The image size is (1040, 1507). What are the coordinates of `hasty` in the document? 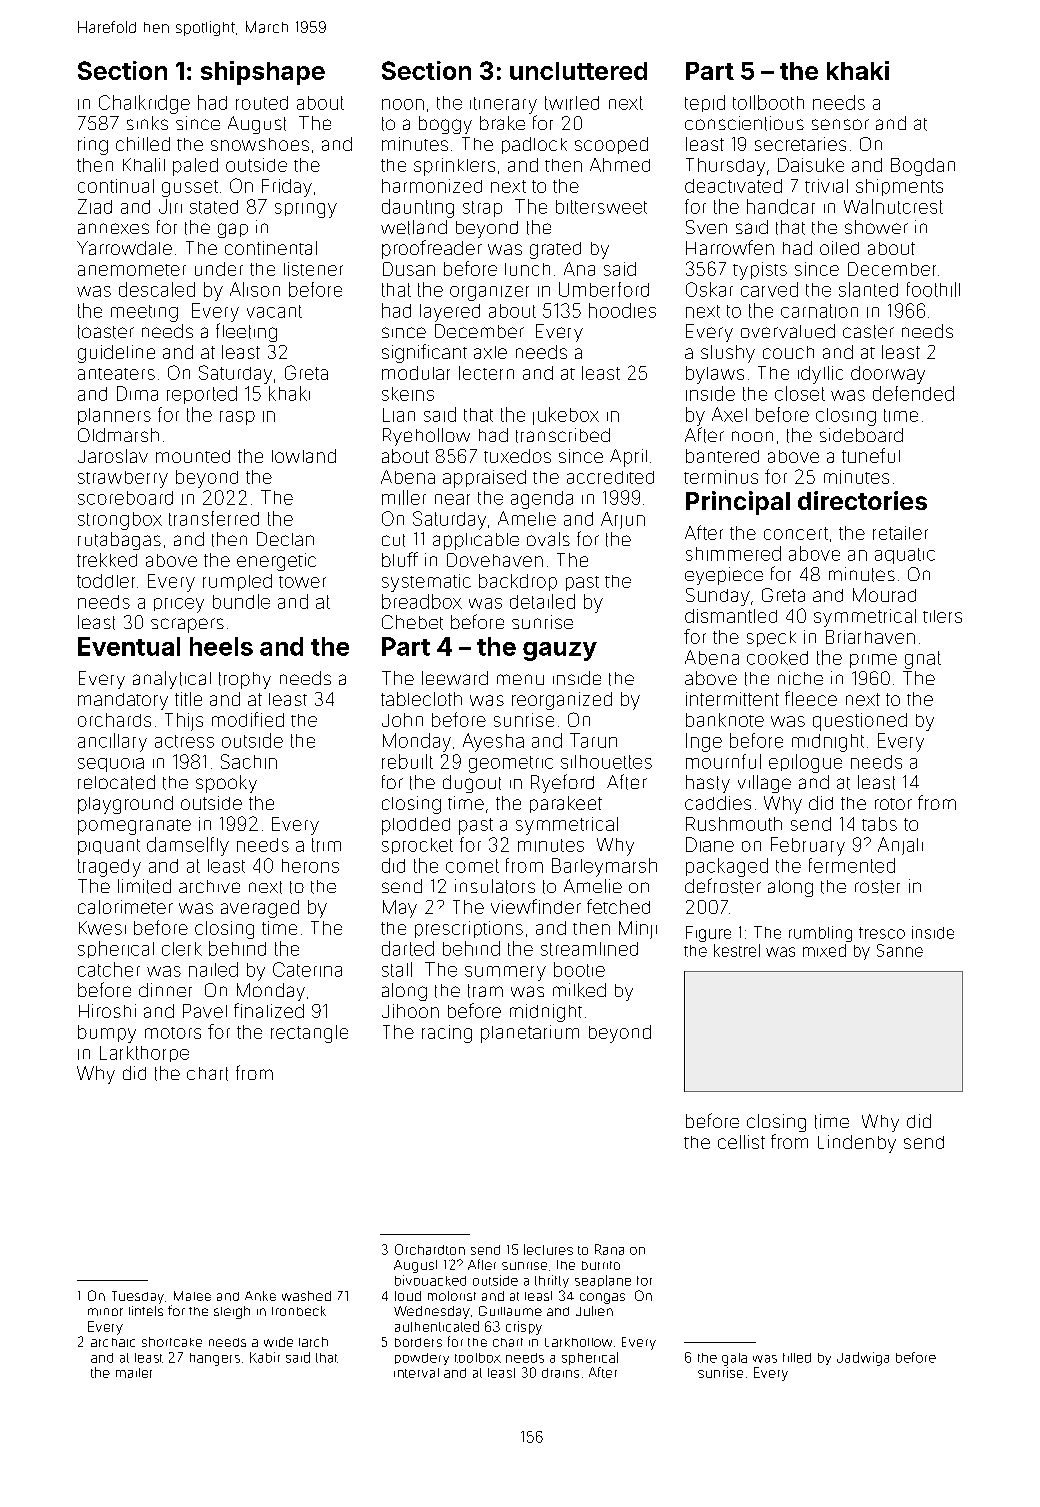 It's located at (708, 784).
